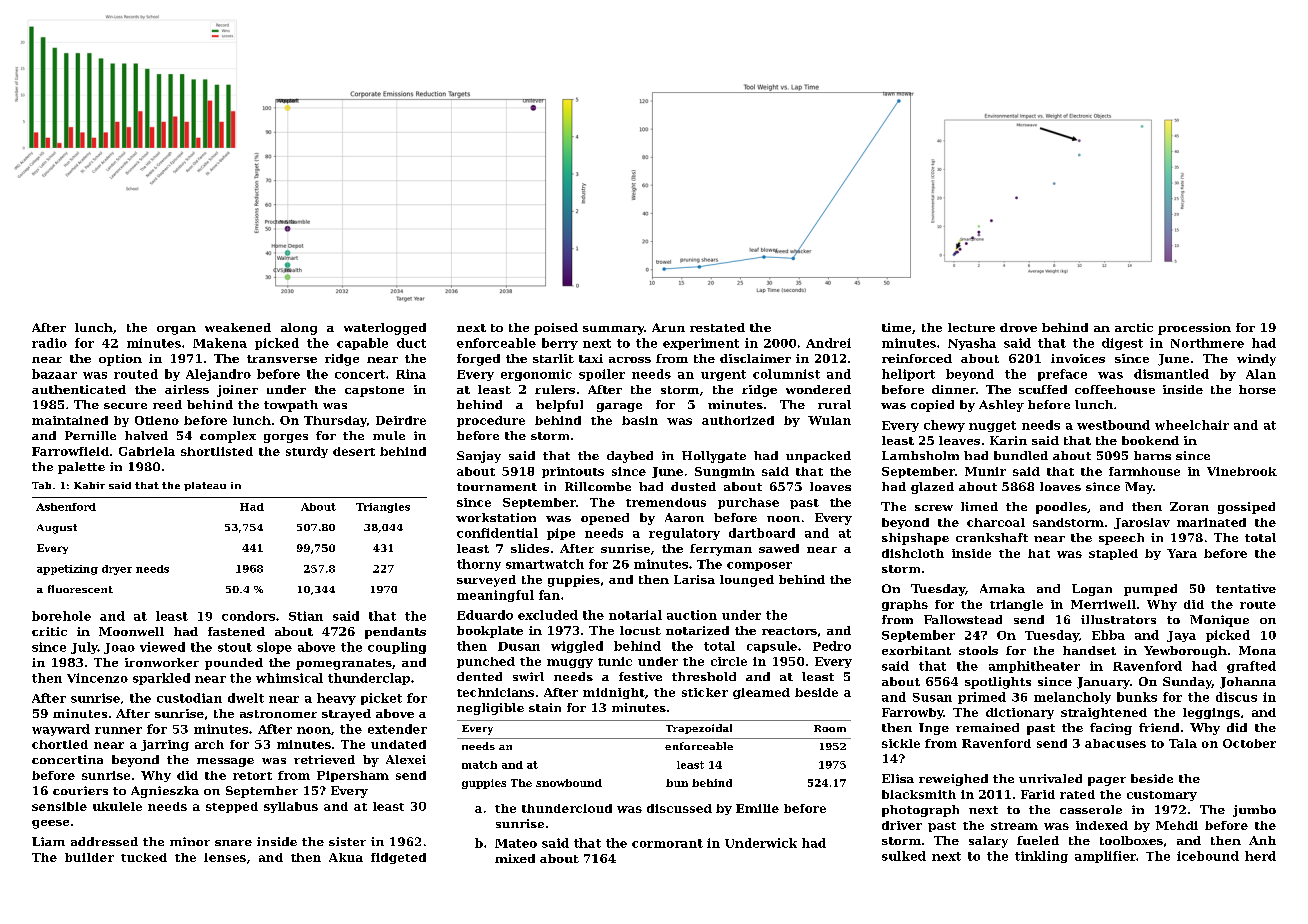 This image has width=1308, height=924. I want to click on glazed, so click(932, 488).
